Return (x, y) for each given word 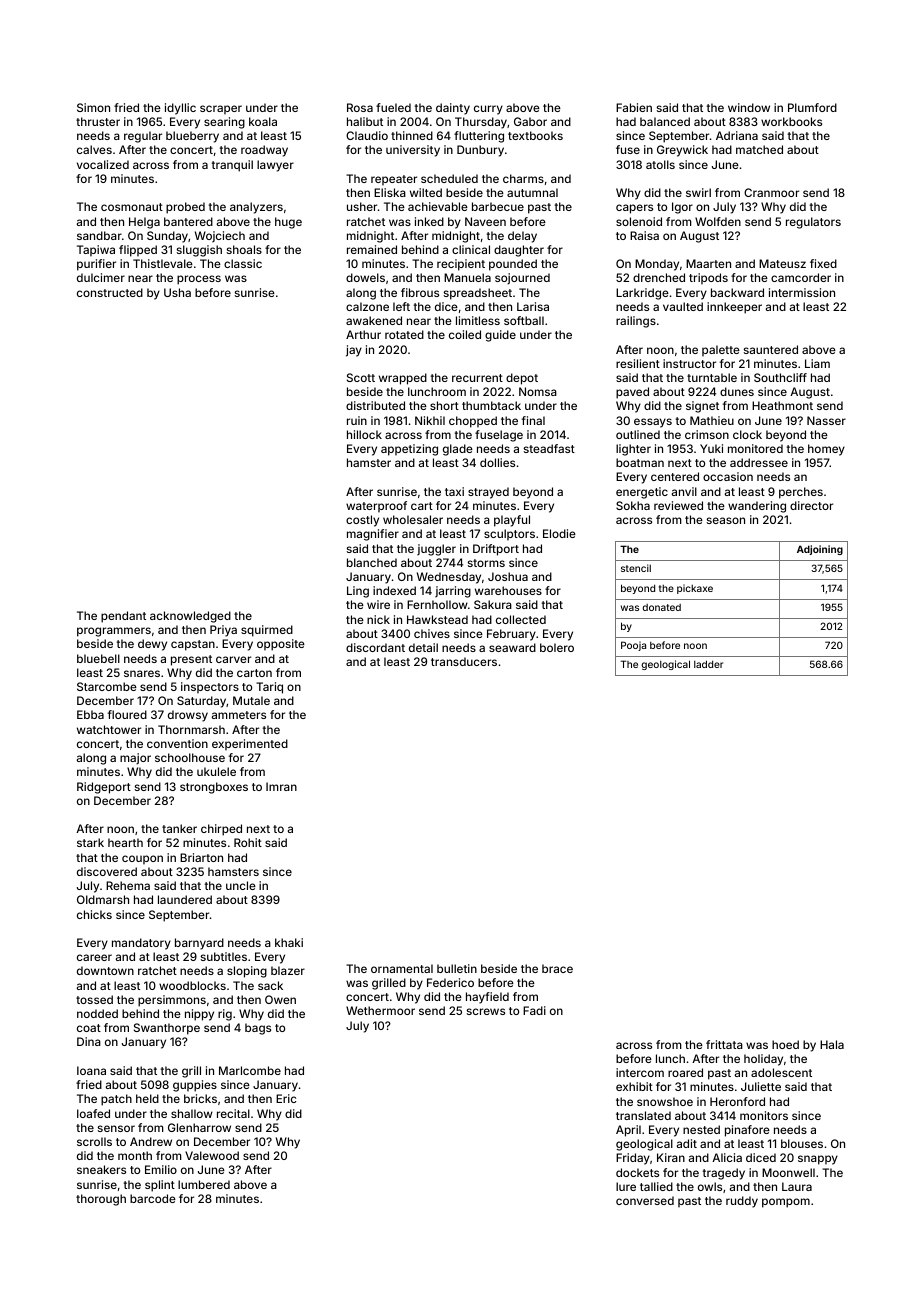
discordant (375, 647)
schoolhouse (190, 757)
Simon (93, 107)
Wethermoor (380, 1010)
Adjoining (820, 550)
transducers (464, 661)
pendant (123, 617)
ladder (708, 664)
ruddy (742, 1202)
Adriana (737, 135)
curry (488, 110)
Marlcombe (250, 1070)
